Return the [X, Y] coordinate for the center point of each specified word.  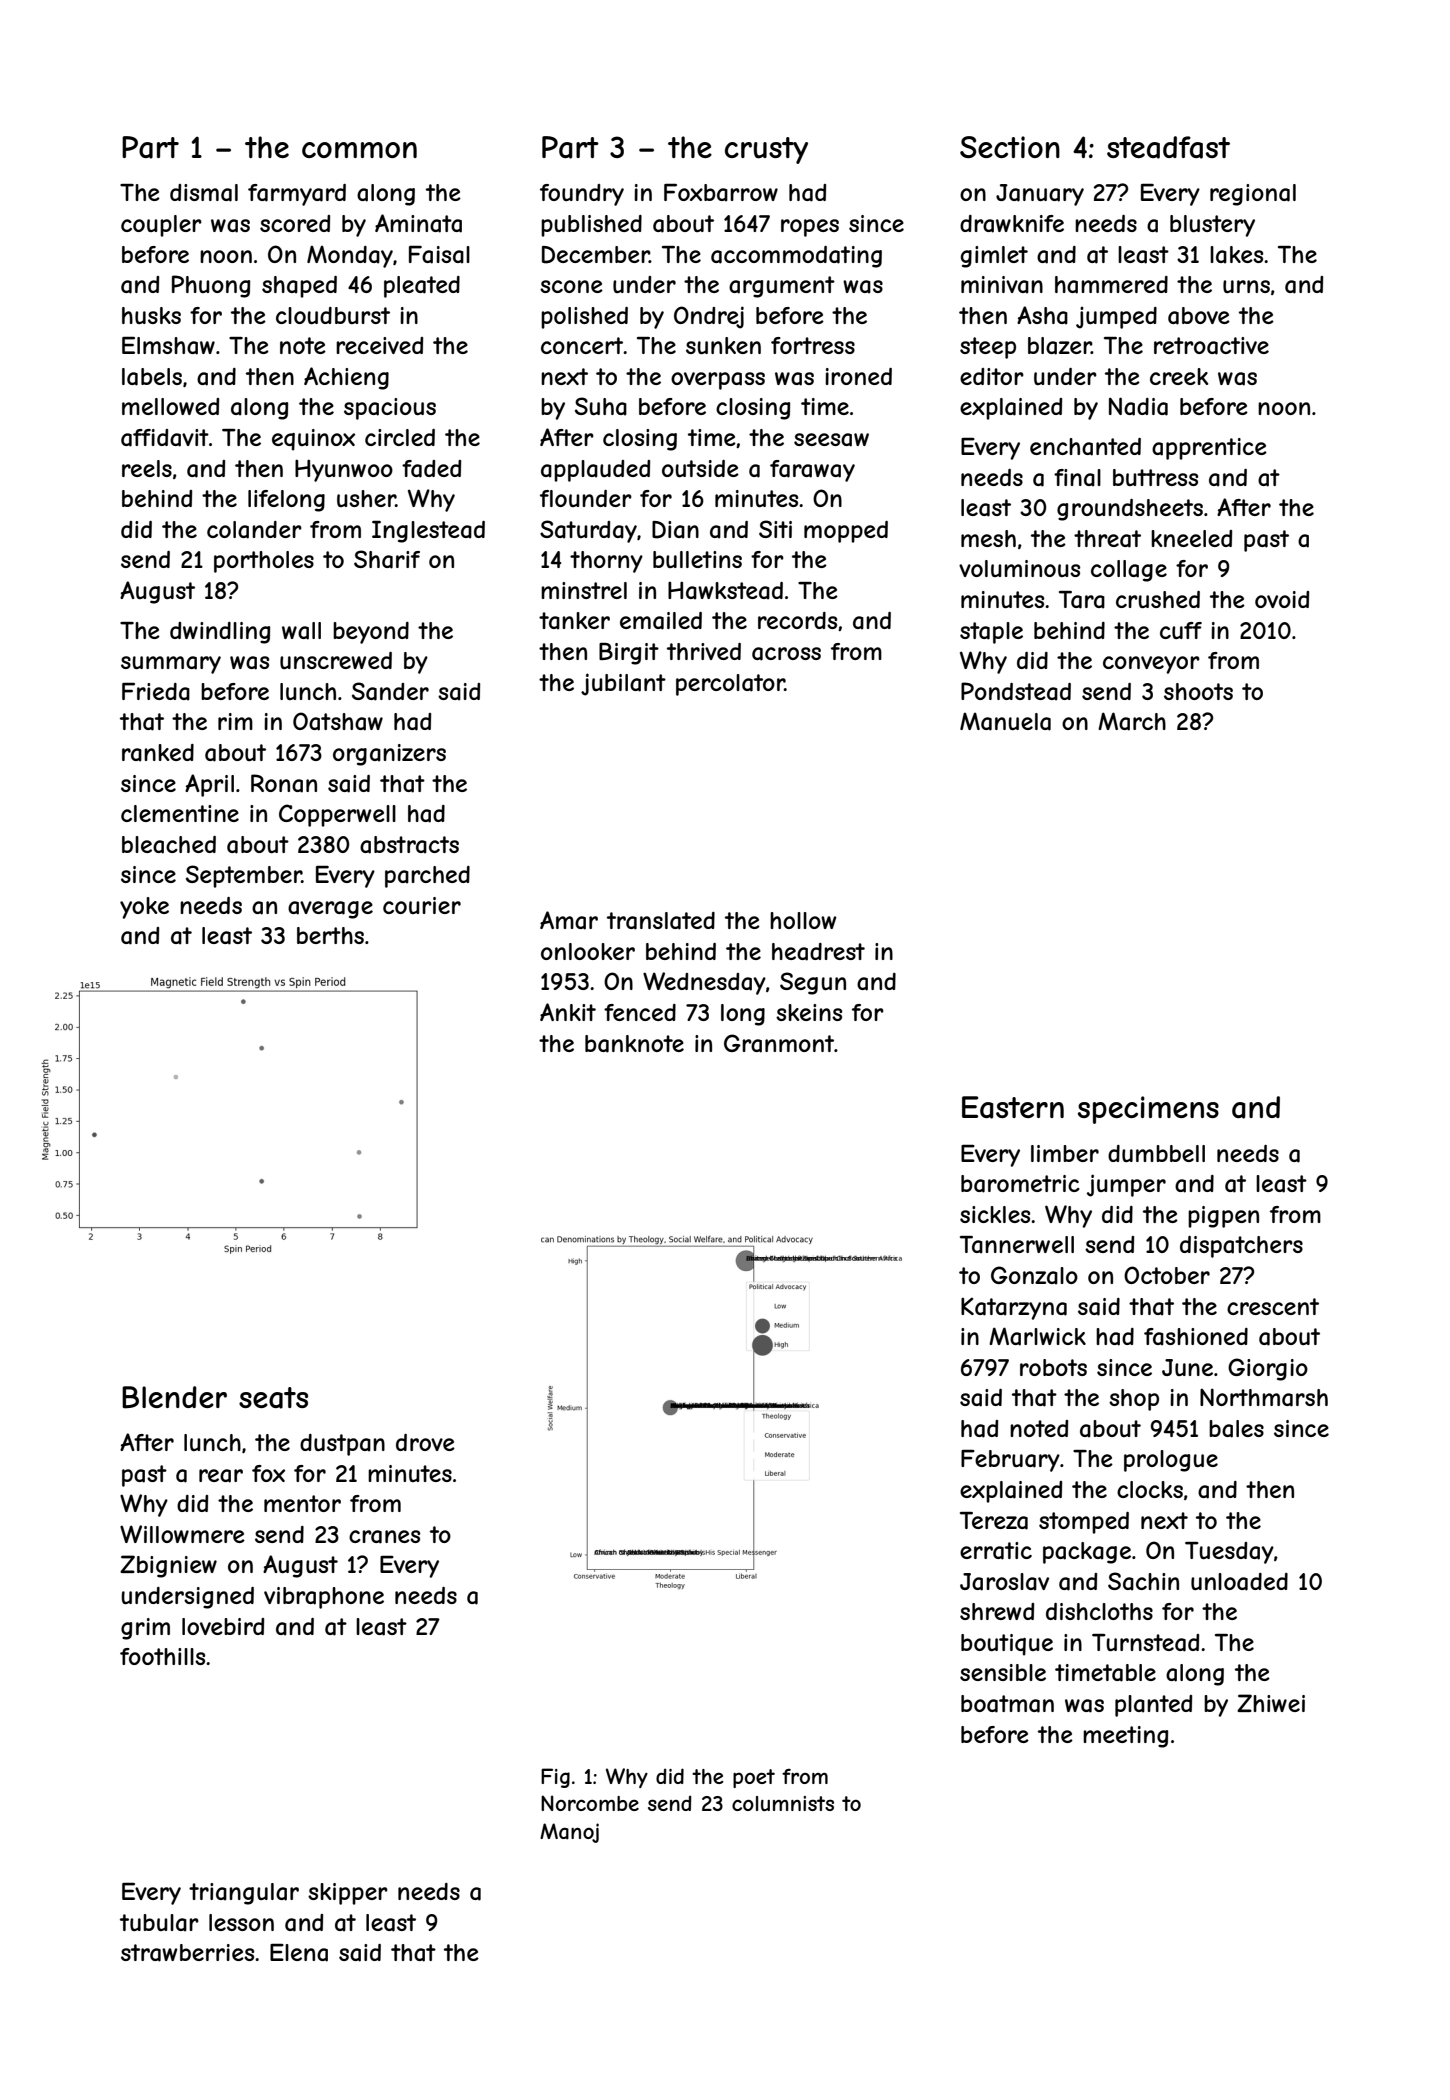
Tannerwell [1017, 1245]
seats [273, 1398]
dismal [204, 193]
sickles [995, 1214]
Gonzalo [1034, 1275]
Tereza [994, 1521]
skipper [348, 1894]
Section [1010, 147]
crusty [766, 150]
